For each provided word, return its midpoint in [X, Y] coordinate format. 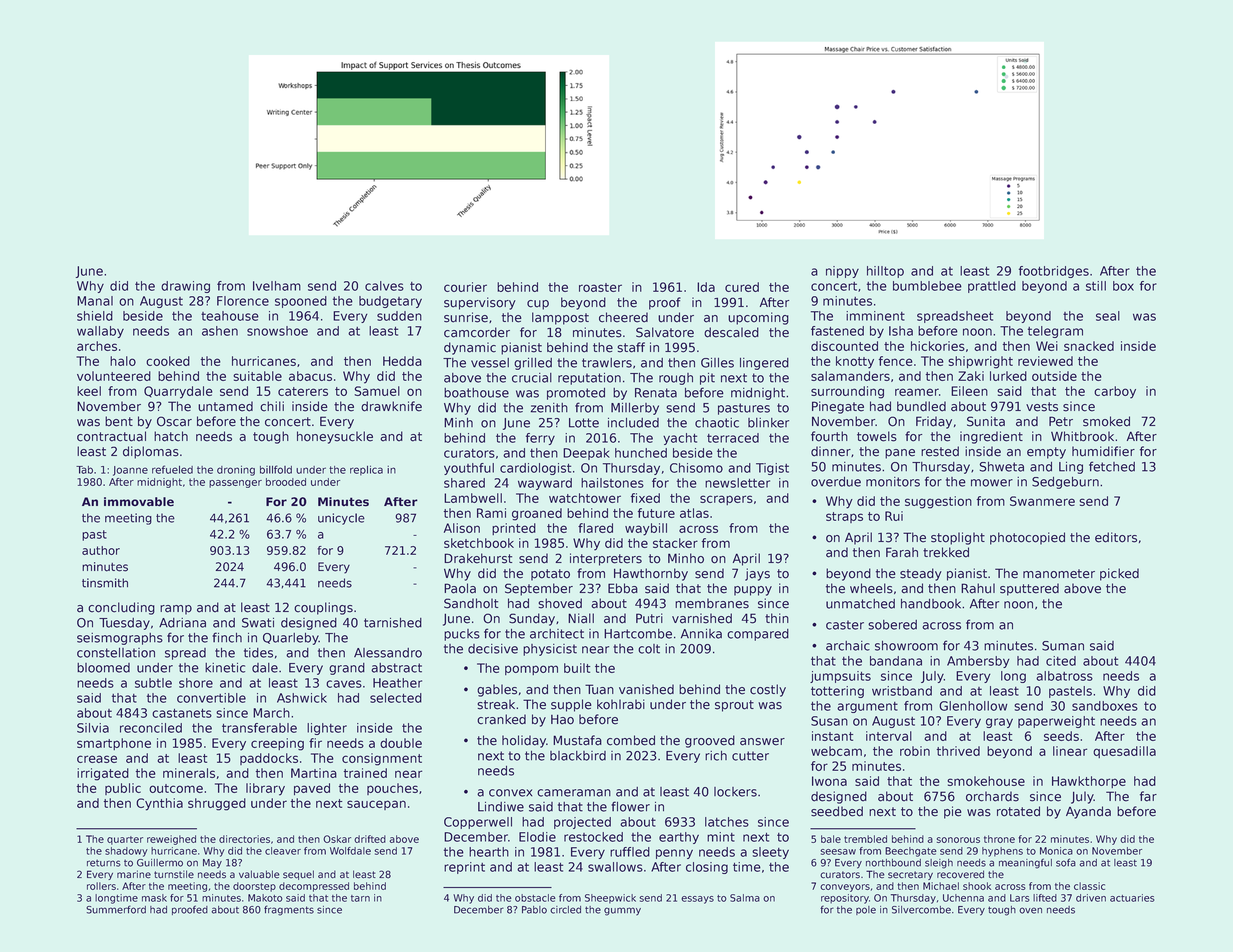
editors [1116, 537]
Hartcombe [638, 634]
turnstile [174, 874]
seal [1108, 316]
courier [465, 287]
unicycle [341, 519]
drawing [185, 287]
